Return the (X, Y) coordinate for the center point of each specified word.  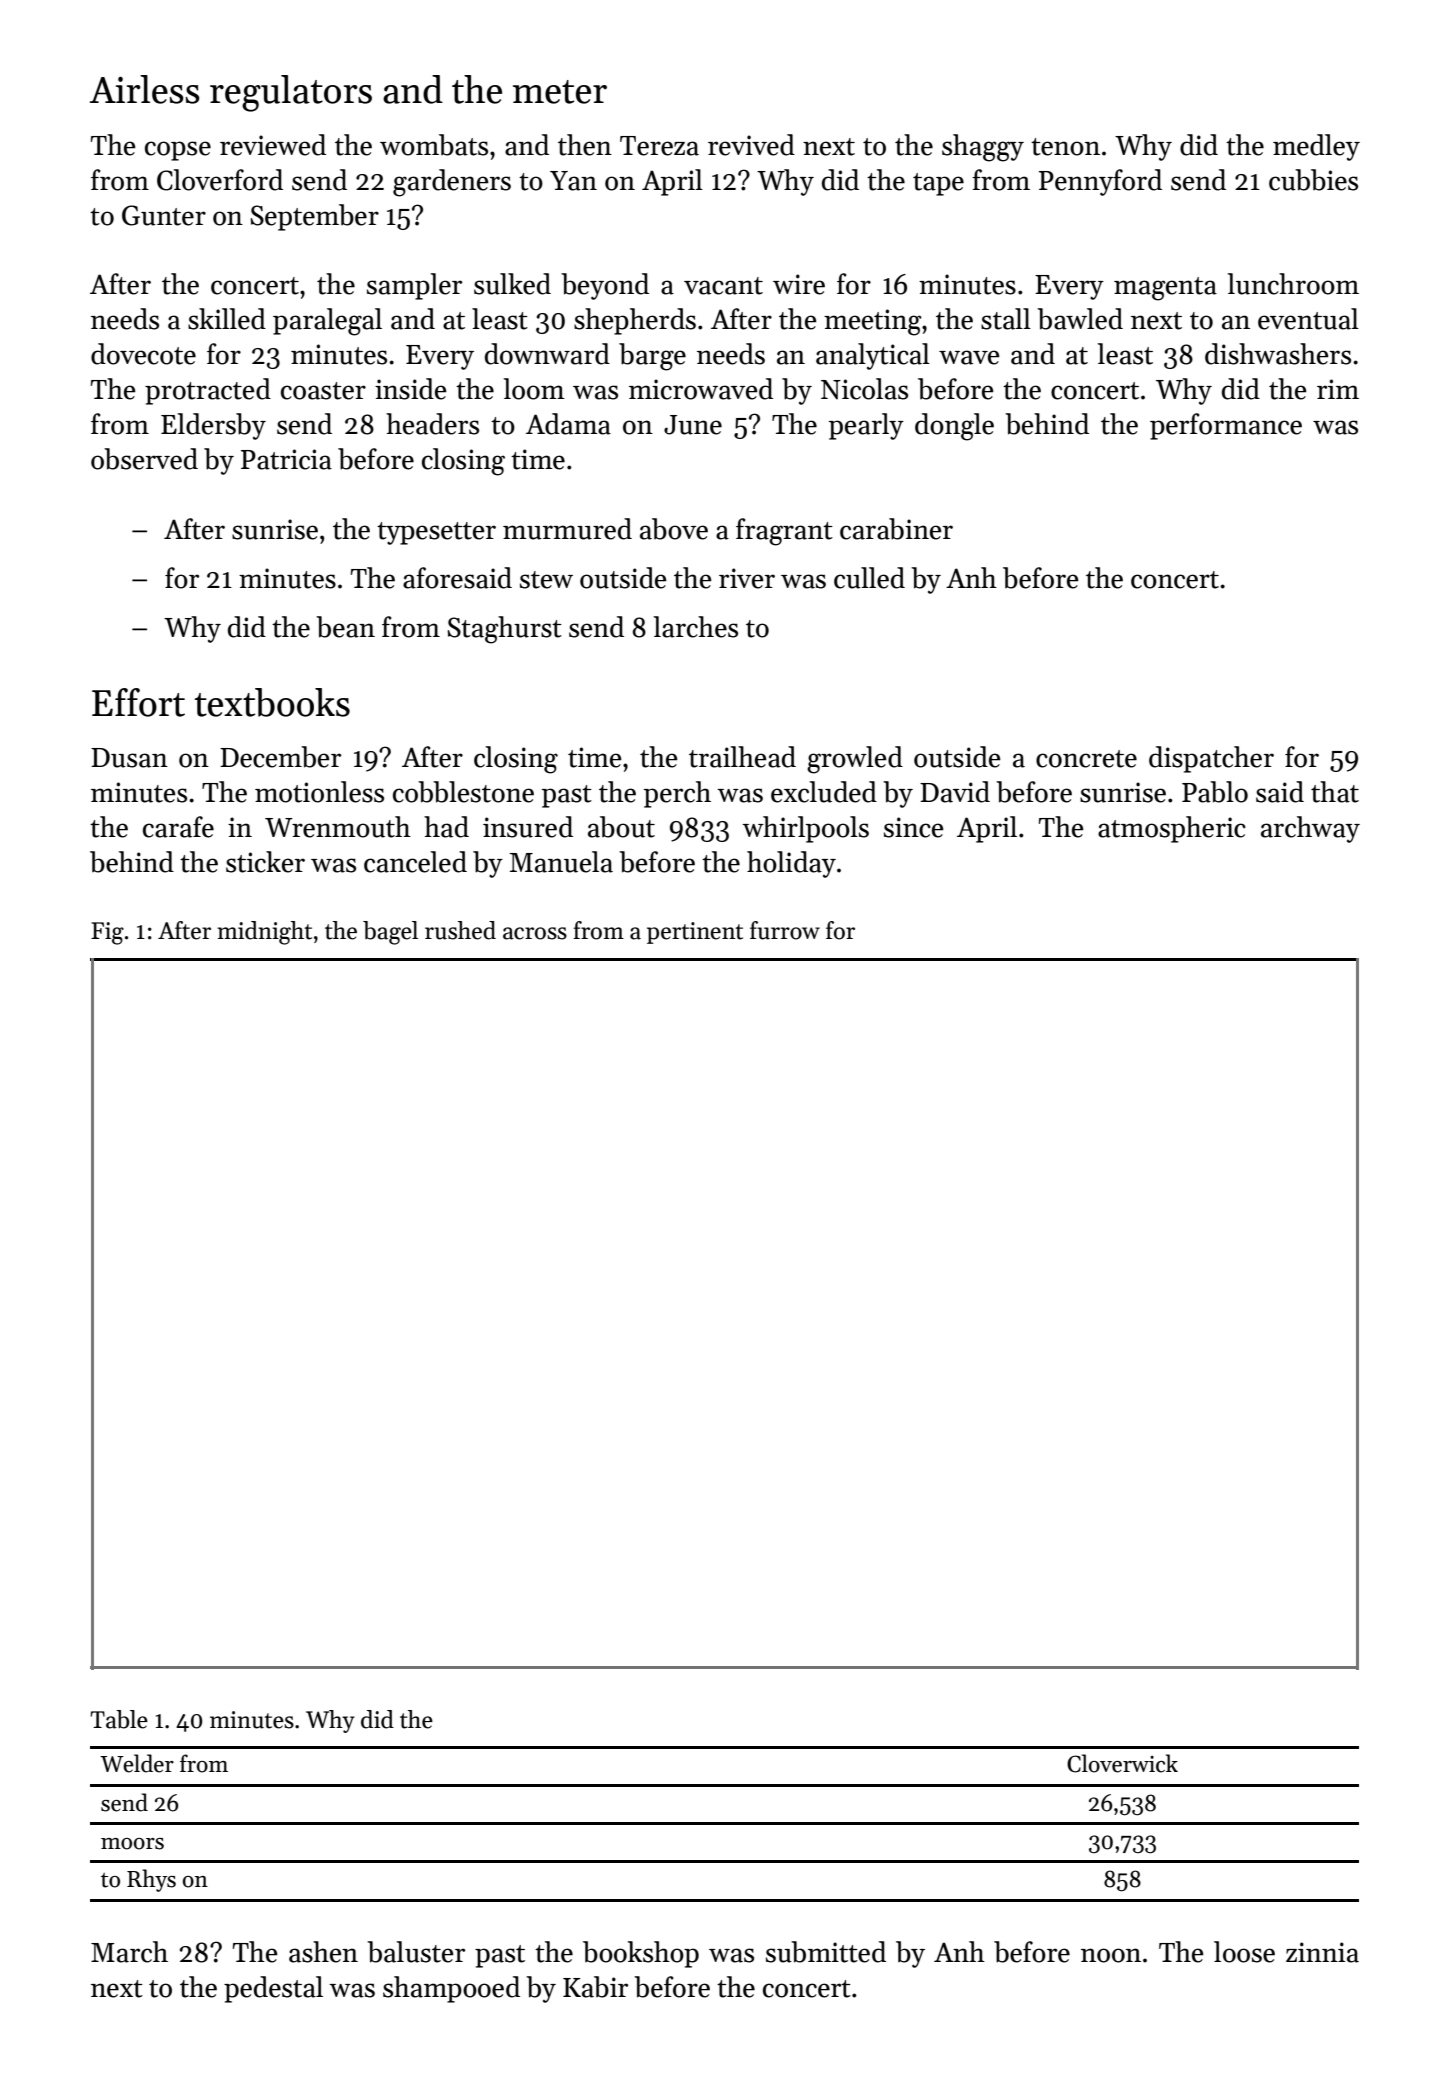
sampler (414, 286)
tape (938, 184)
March (129, 1952)
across (535, 933)
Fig (107, 933)
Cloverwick (1122, 1763)
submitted (826, 1952)
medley (1316, 147)
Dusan (129, 758)
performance (1226, 426)
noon (1111, 1955)
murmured (567, 529)
